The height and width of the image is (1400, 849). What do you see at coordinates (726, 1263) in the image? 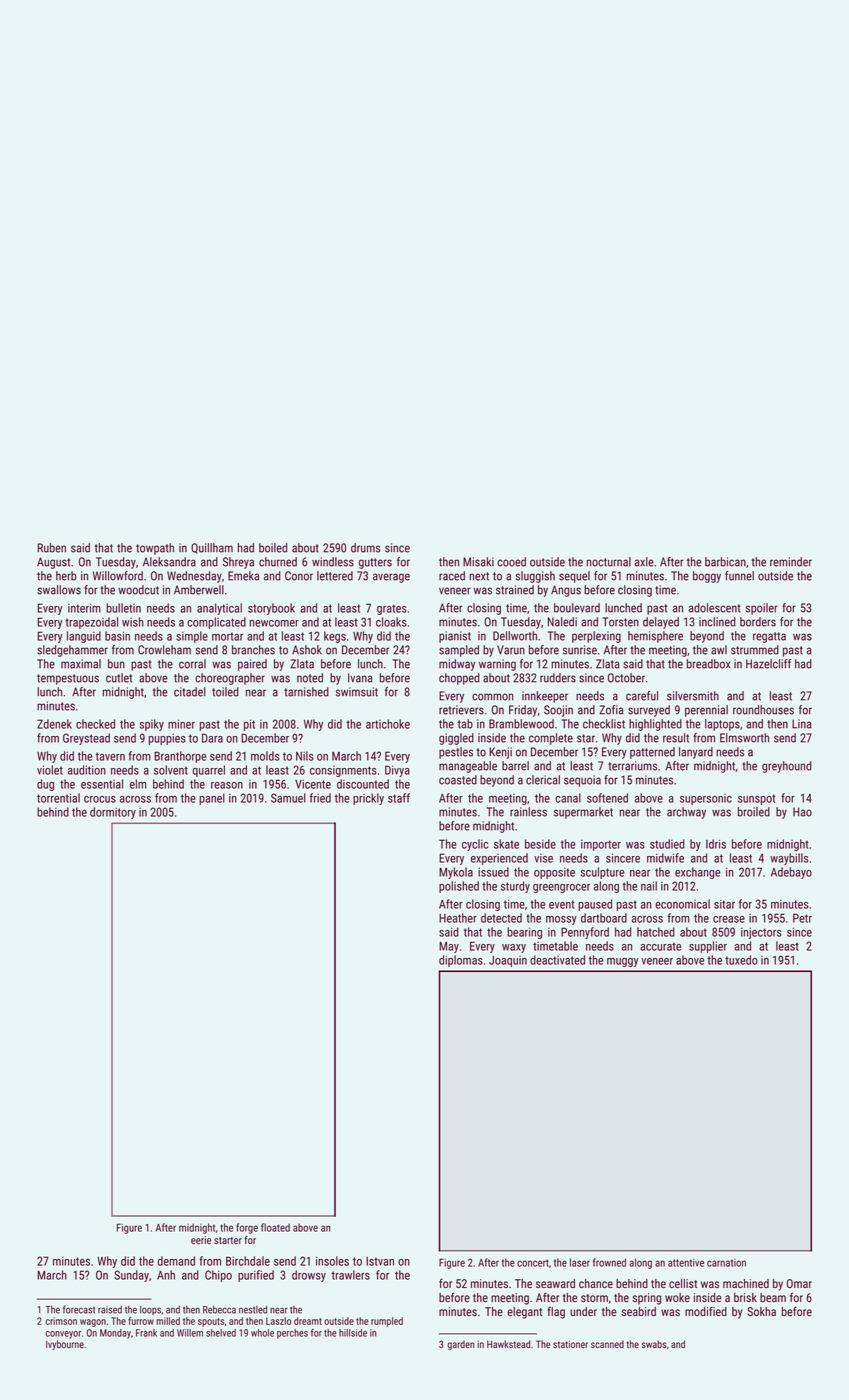
I see `carnation` at bounding box center [726, 1263].
